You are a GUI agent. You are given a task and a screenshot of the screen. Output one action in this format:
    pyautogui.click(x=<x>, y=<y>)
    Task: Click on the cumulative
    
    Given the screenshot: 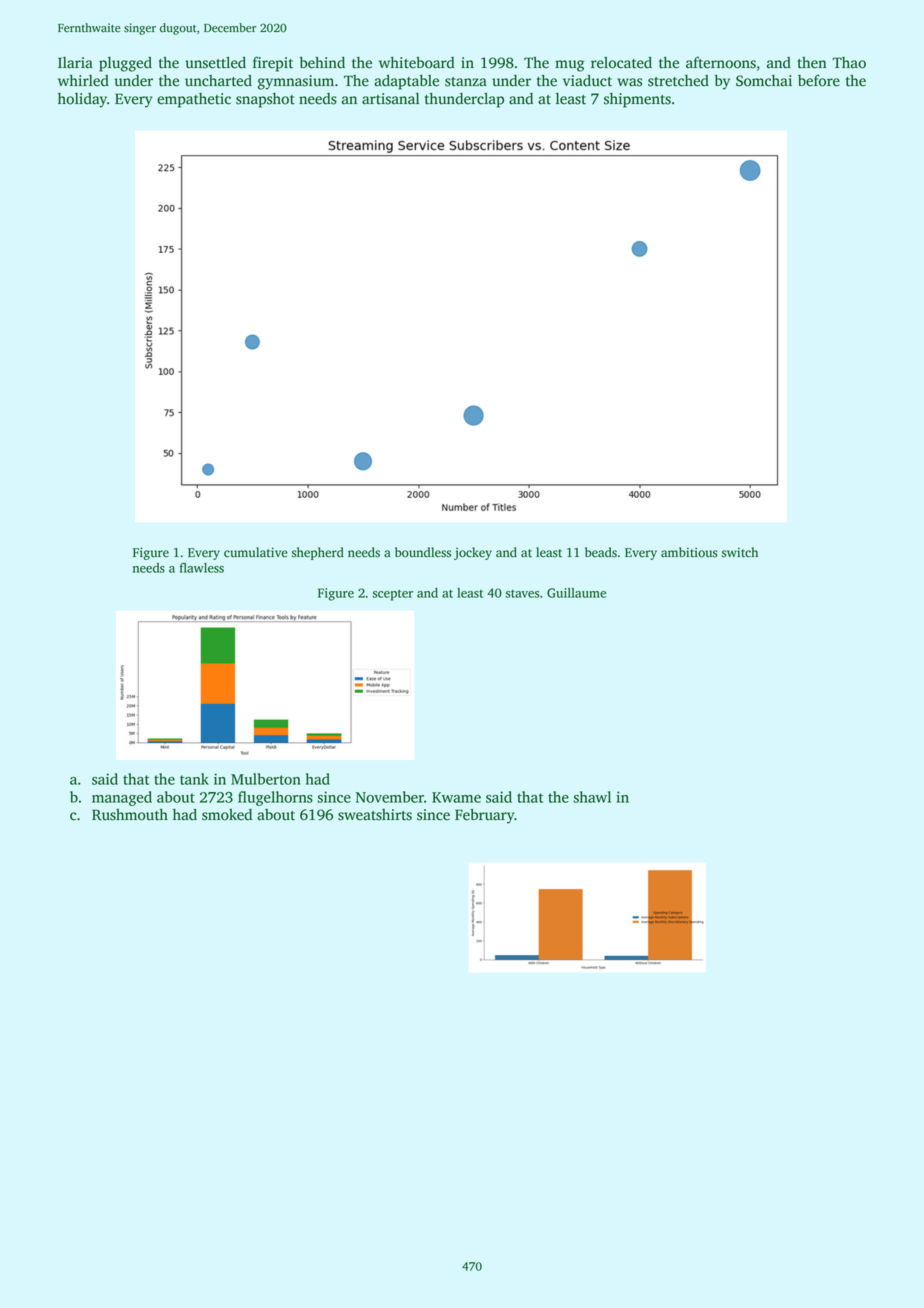 What is the action you would take?
    pyautogui.click(x=256, y=552)
